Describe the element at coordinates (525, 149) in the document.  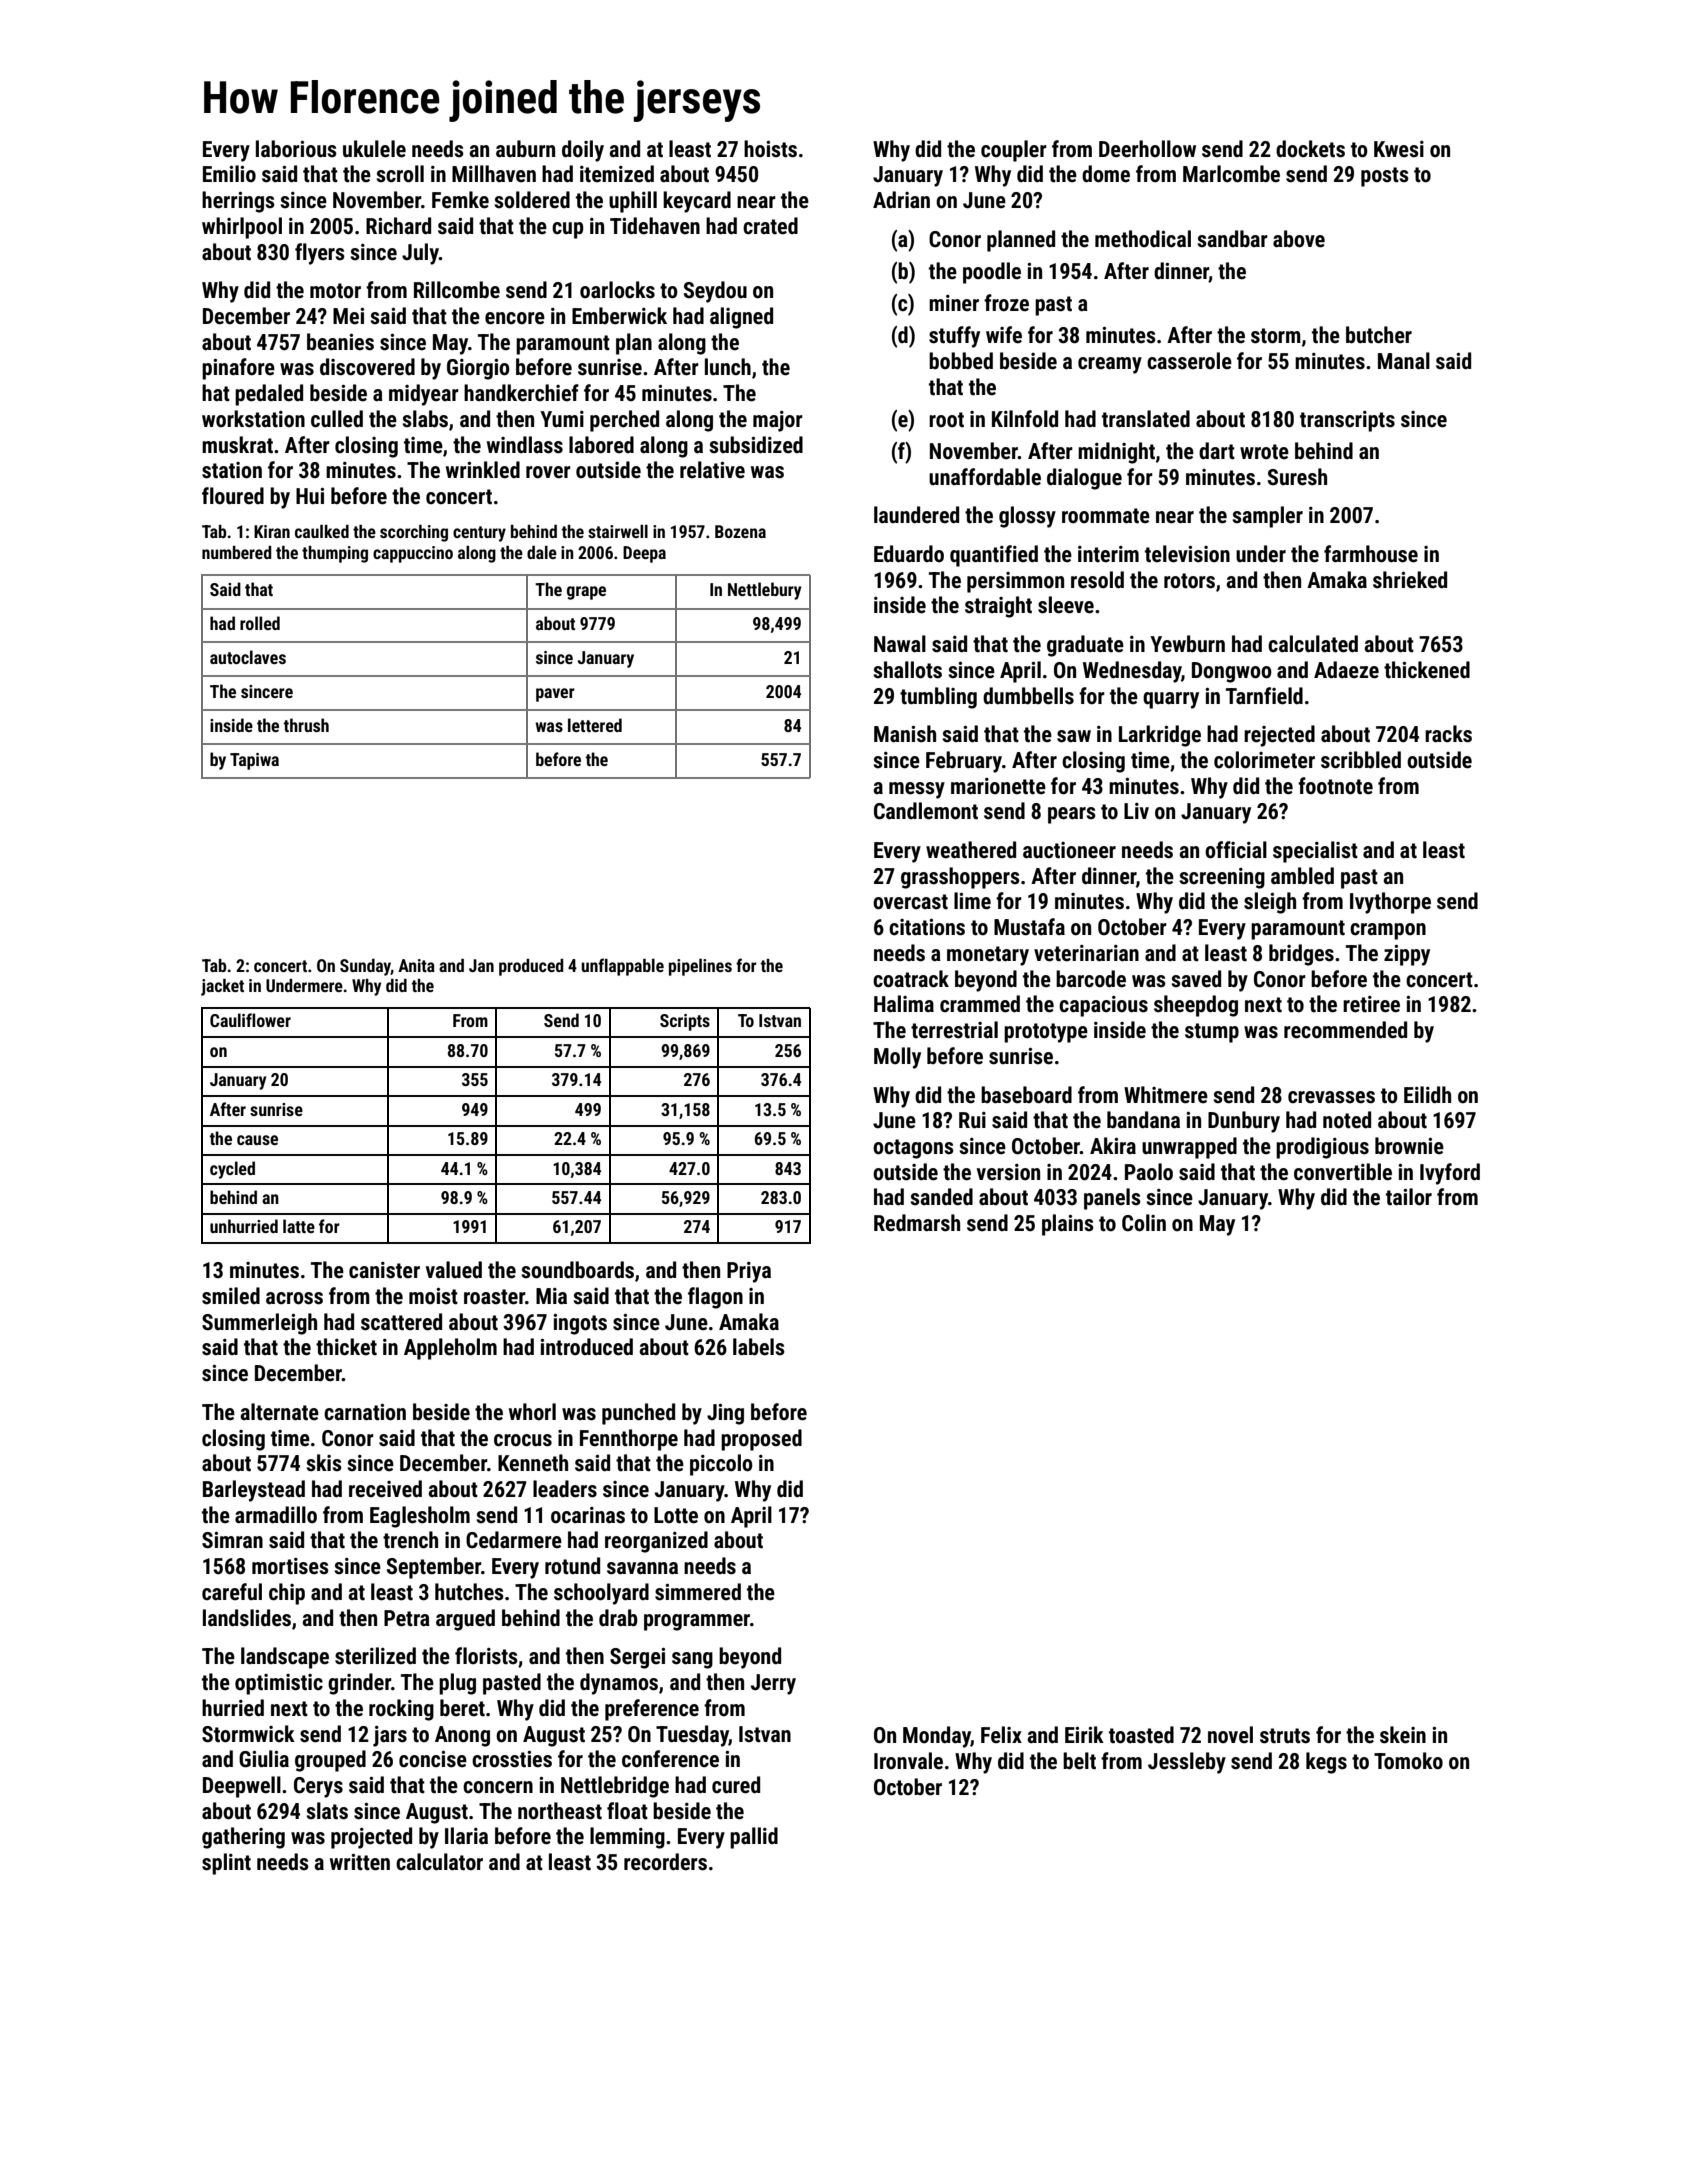
I see `auburn` at that location.
